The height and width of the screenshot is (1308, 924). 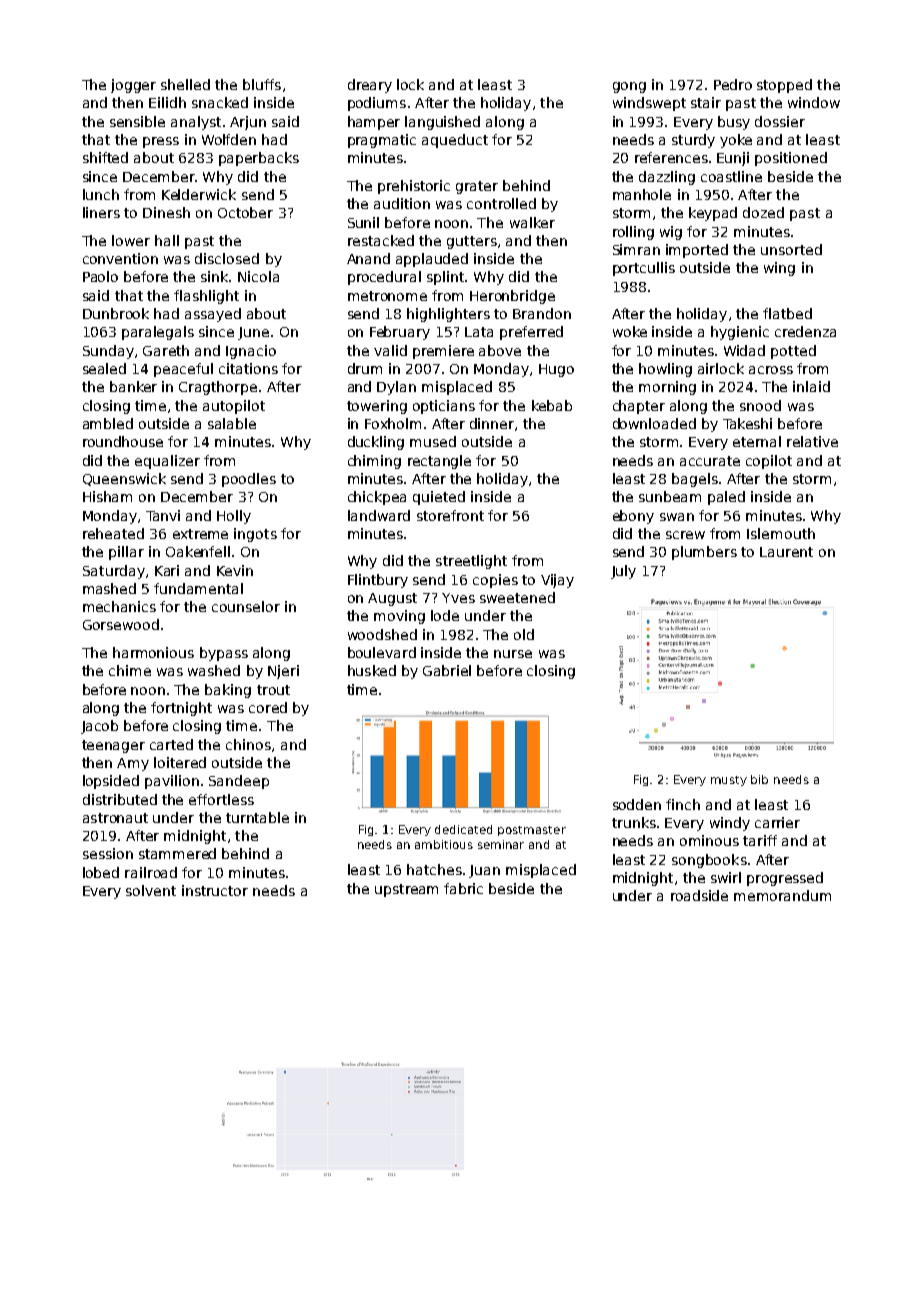 What do you see at coordinates (786, 552) in the screenshot?
I see `Laurent` at bounding box center [786, 552].
